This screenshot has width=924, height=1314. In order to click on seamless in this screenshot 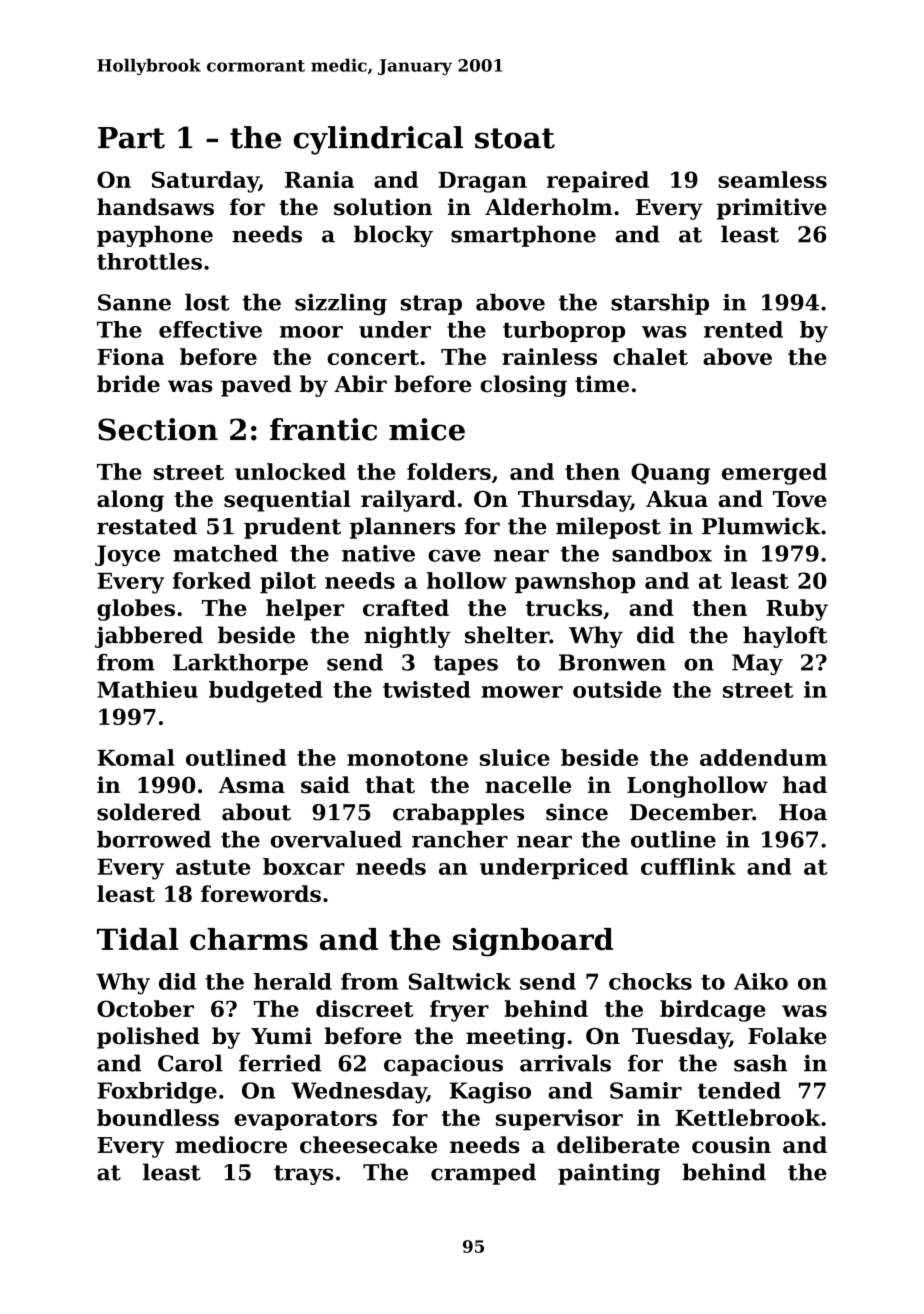, I will do `click(772, 179)`.
